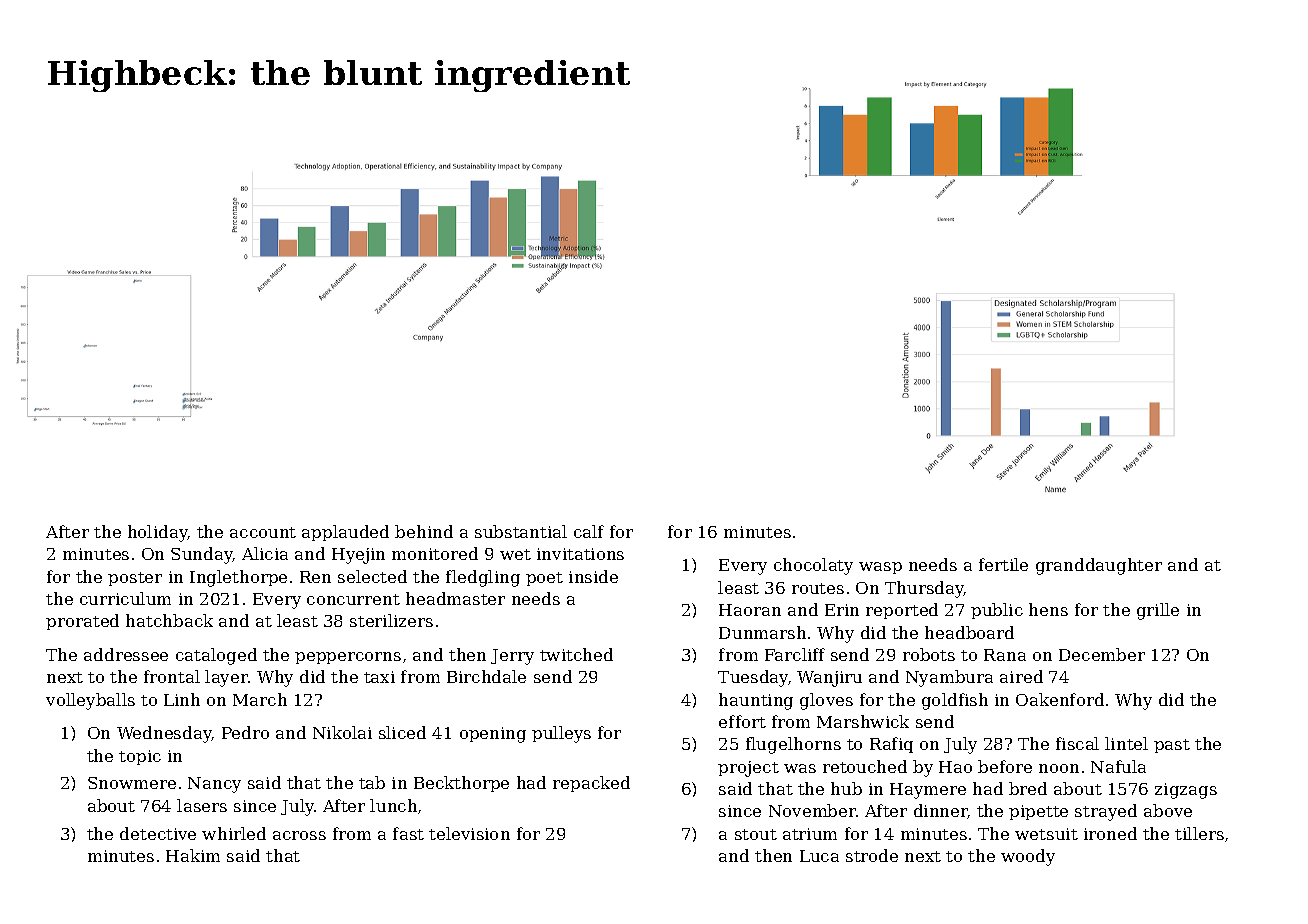  Describe the element at coordinates (1158, 611) in the page. I see `grille` at that location.
